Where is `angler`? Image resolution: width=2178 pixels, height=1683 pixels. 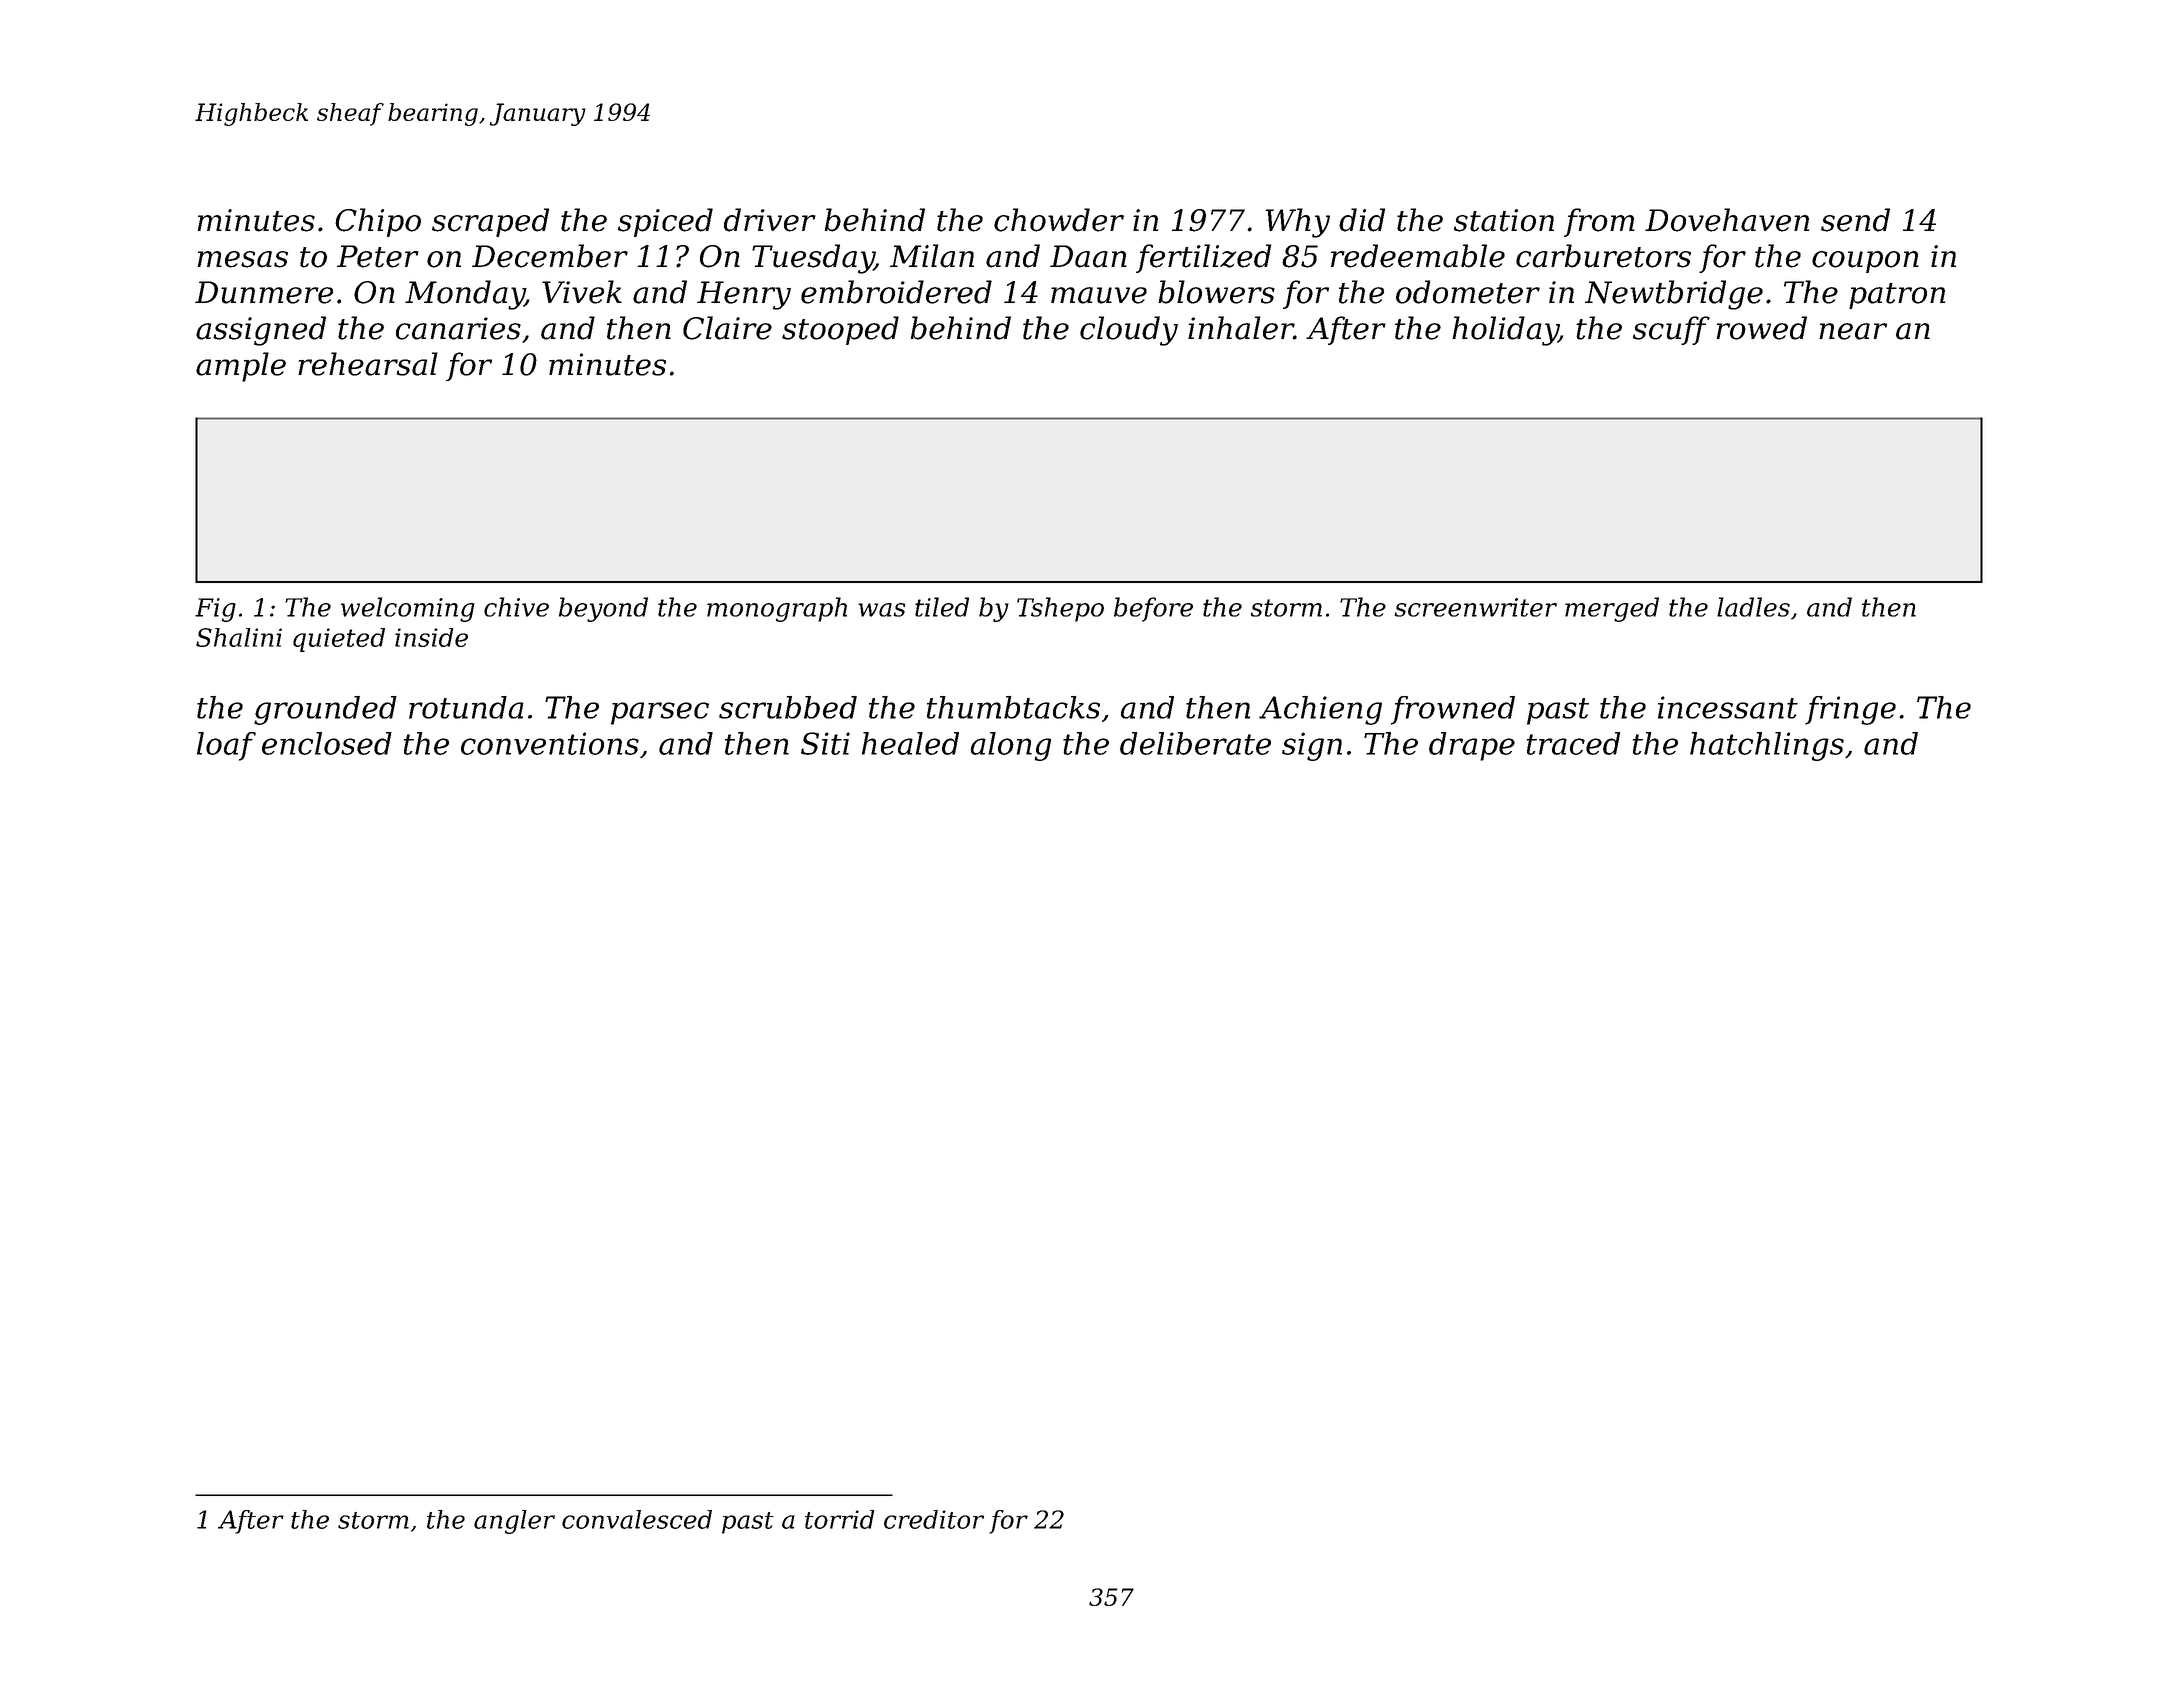 angler is located at coordinates (514, 1522).
